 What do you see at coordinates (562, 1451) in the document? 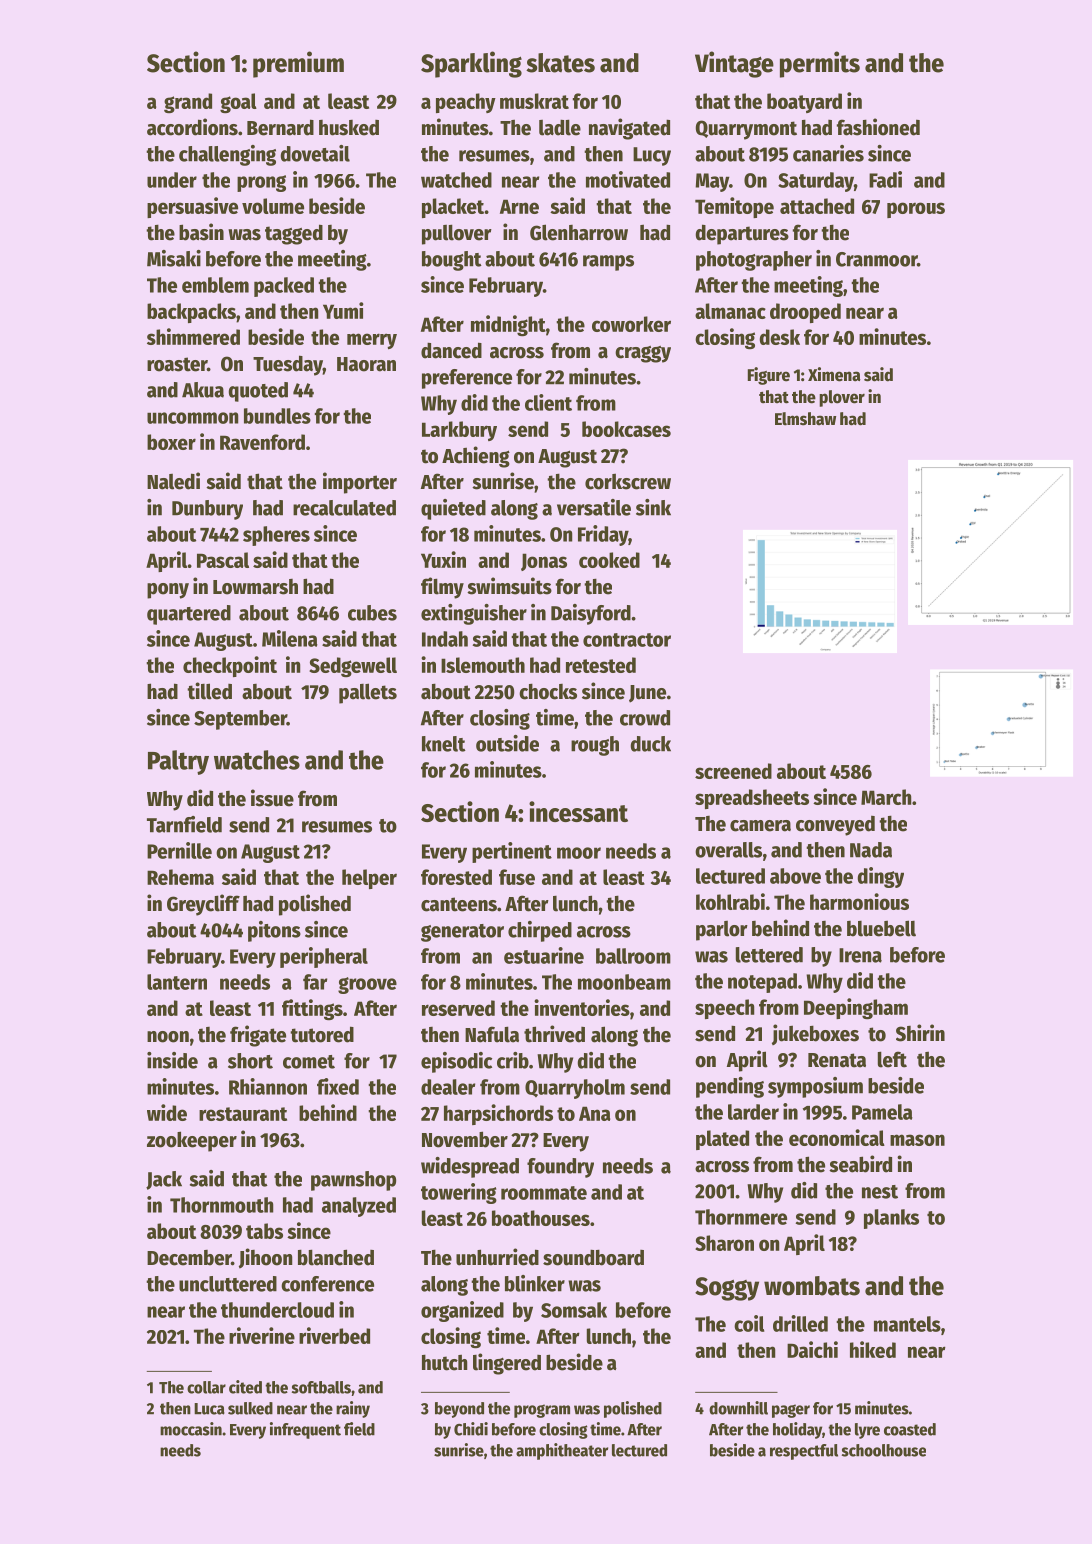
I see `amphitheater` at bounding box center [562, 1451].
